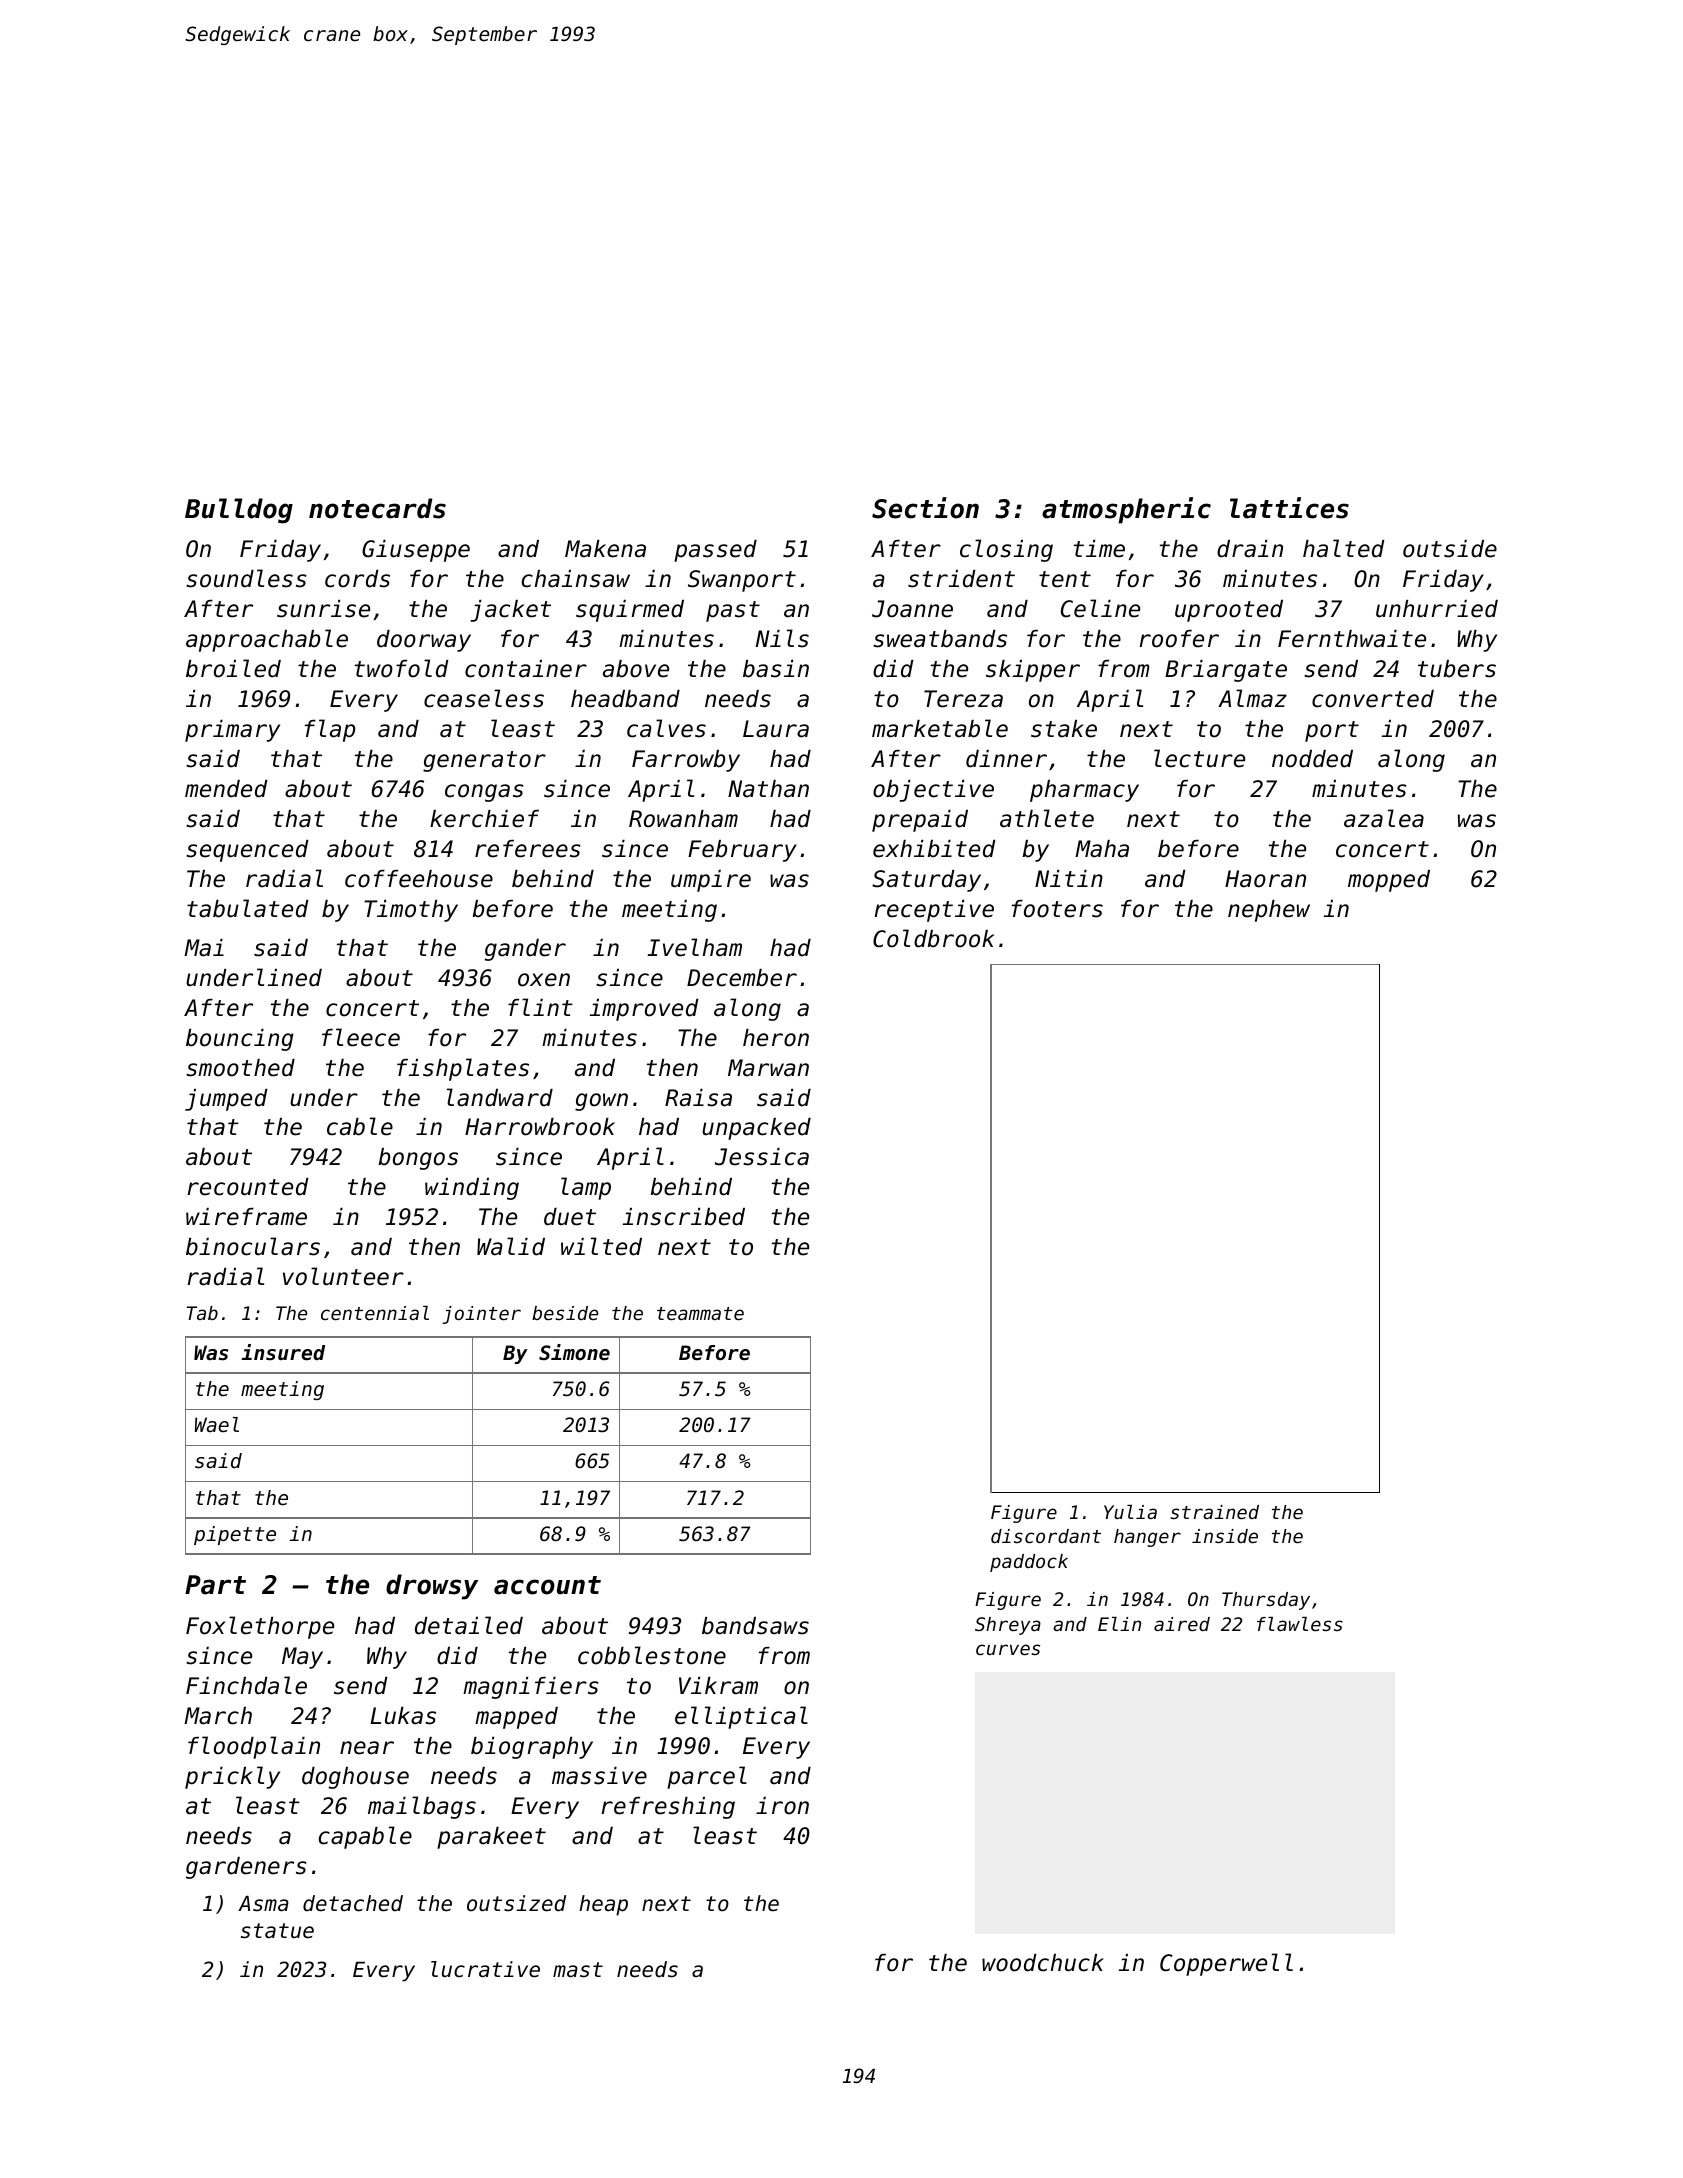 The height and width of the document is (2178, 1683). I want to click on lecture, so click(1199, 758).
